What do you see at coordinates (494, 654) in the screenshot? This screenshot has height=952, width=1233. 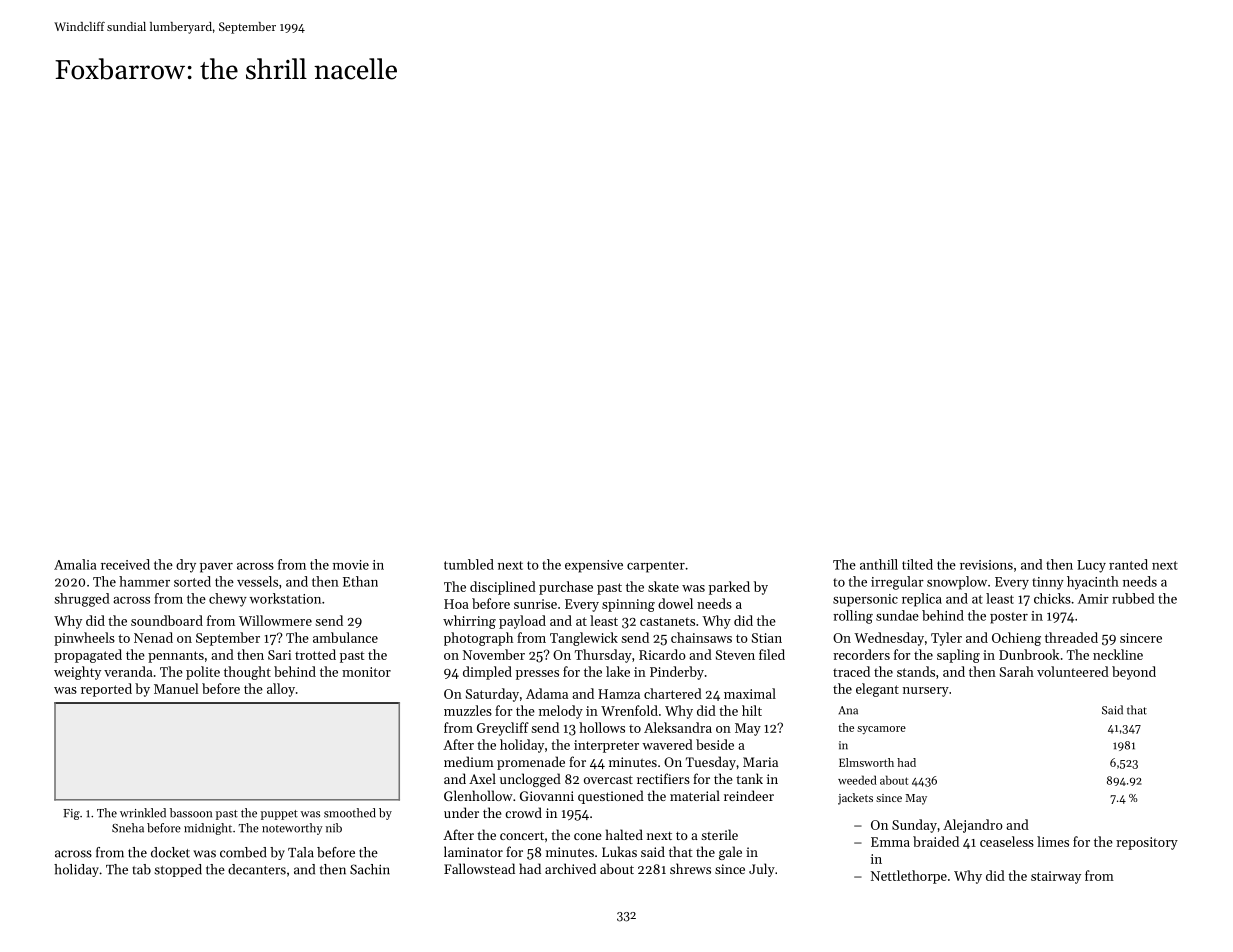 I see `November` at bounding box center [494, 654].
